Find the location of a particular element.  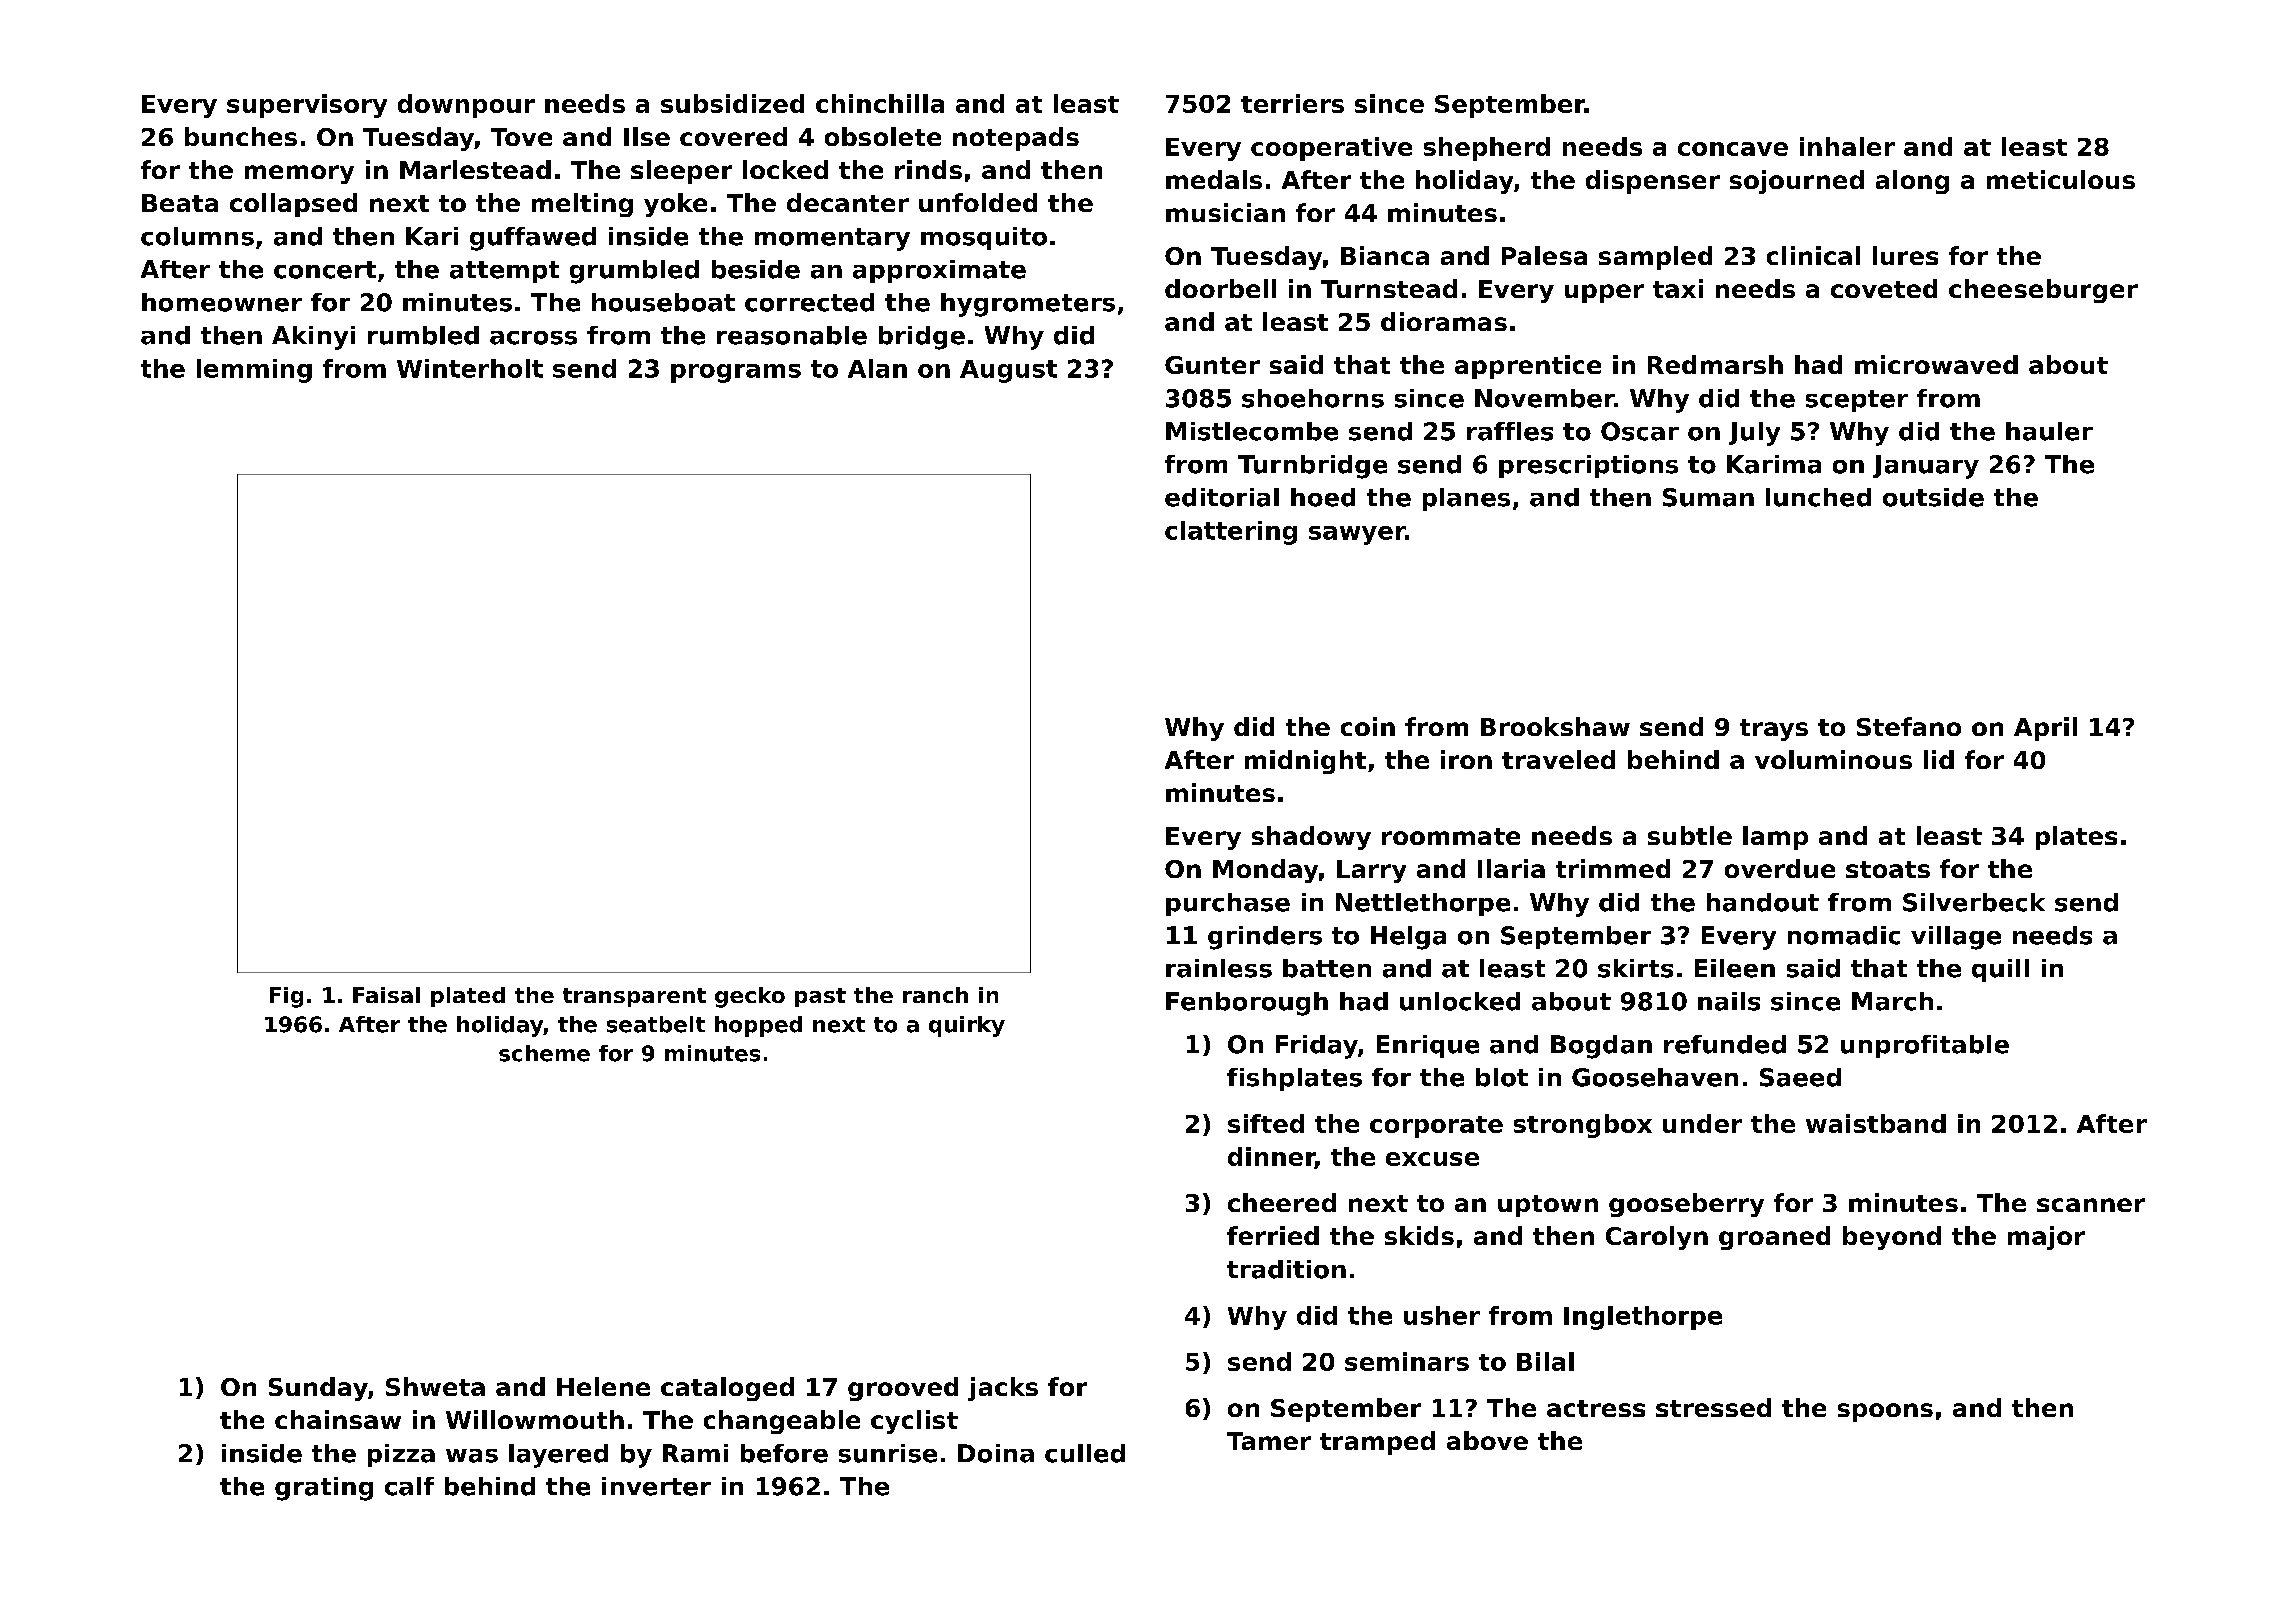

supervisory is located at coordinates (307, 106).
